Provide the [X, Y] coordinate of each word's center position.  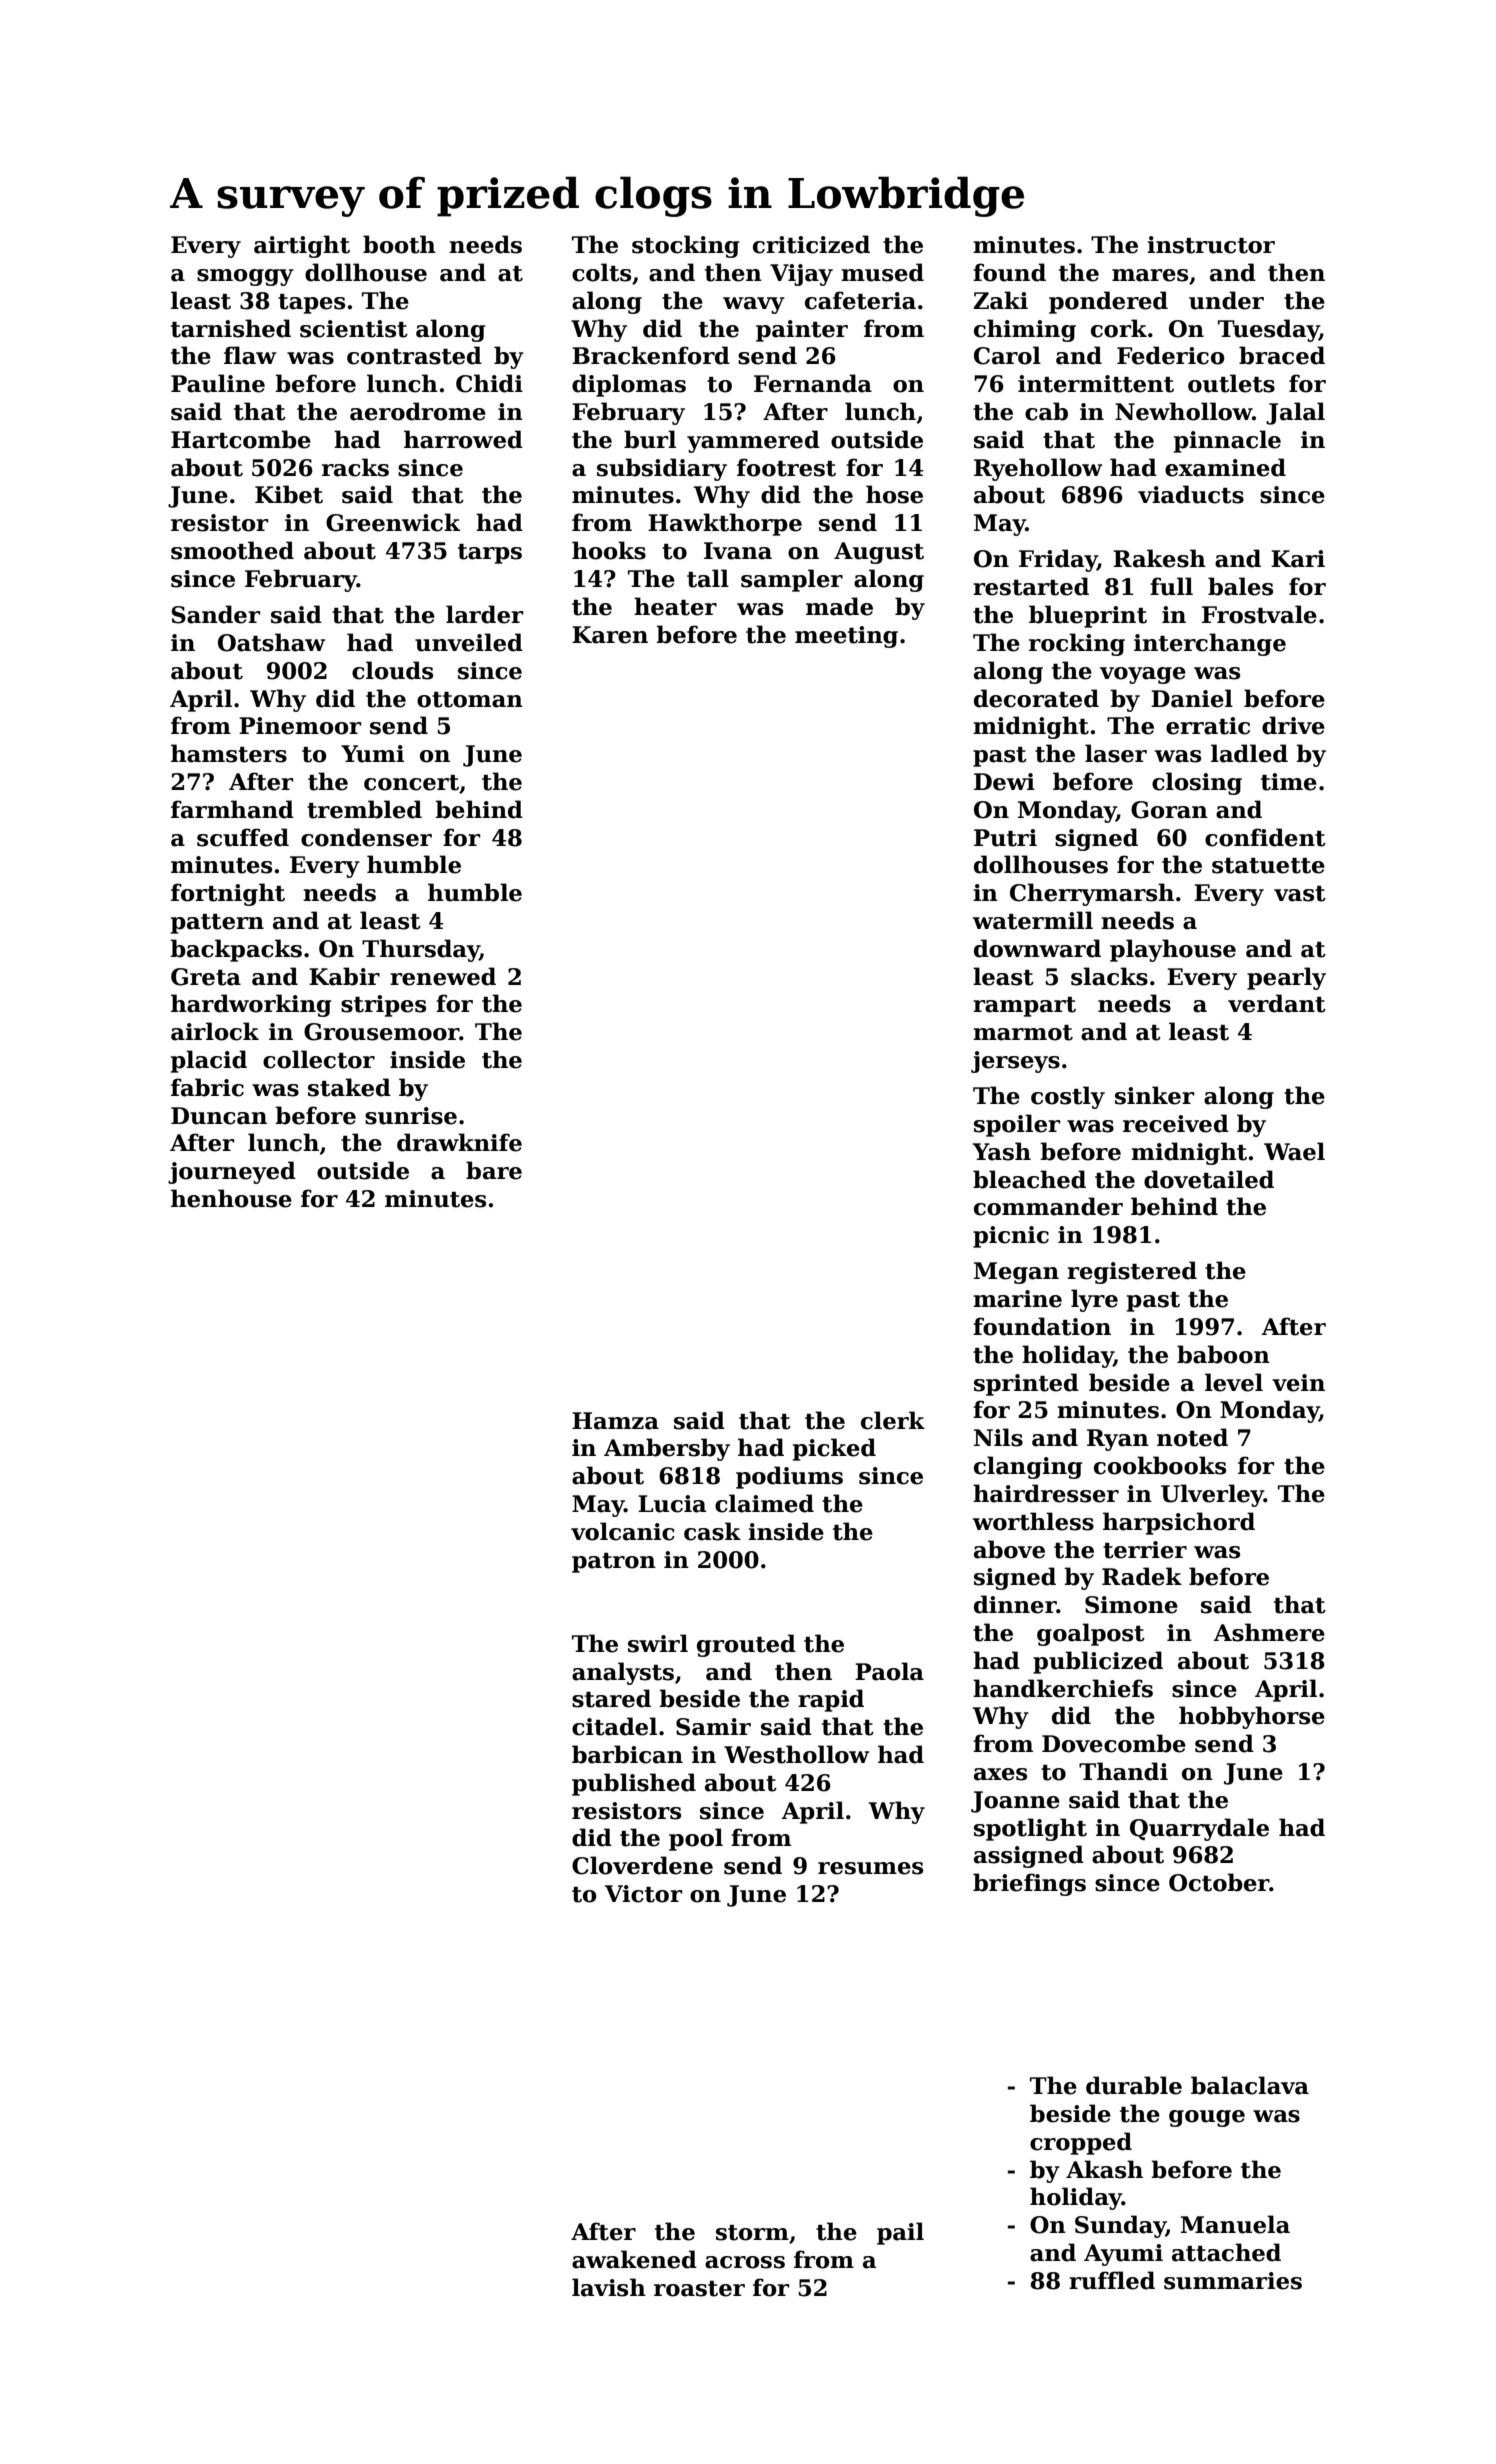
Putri [1005, 838]
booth [399, 244]
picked [834, 1449]
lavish [609, 2287]
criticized [811, 244]
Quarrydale [1199, 1829]
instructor [1211, 245]
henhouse [231, 1198]
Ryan [1118, 1440]
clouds [392, 670]
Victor [643, 1894]
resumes [870, 1868]
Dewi [1004, 782]
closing [1197, 783]
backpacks [236, 950]
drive [1293, 725]
